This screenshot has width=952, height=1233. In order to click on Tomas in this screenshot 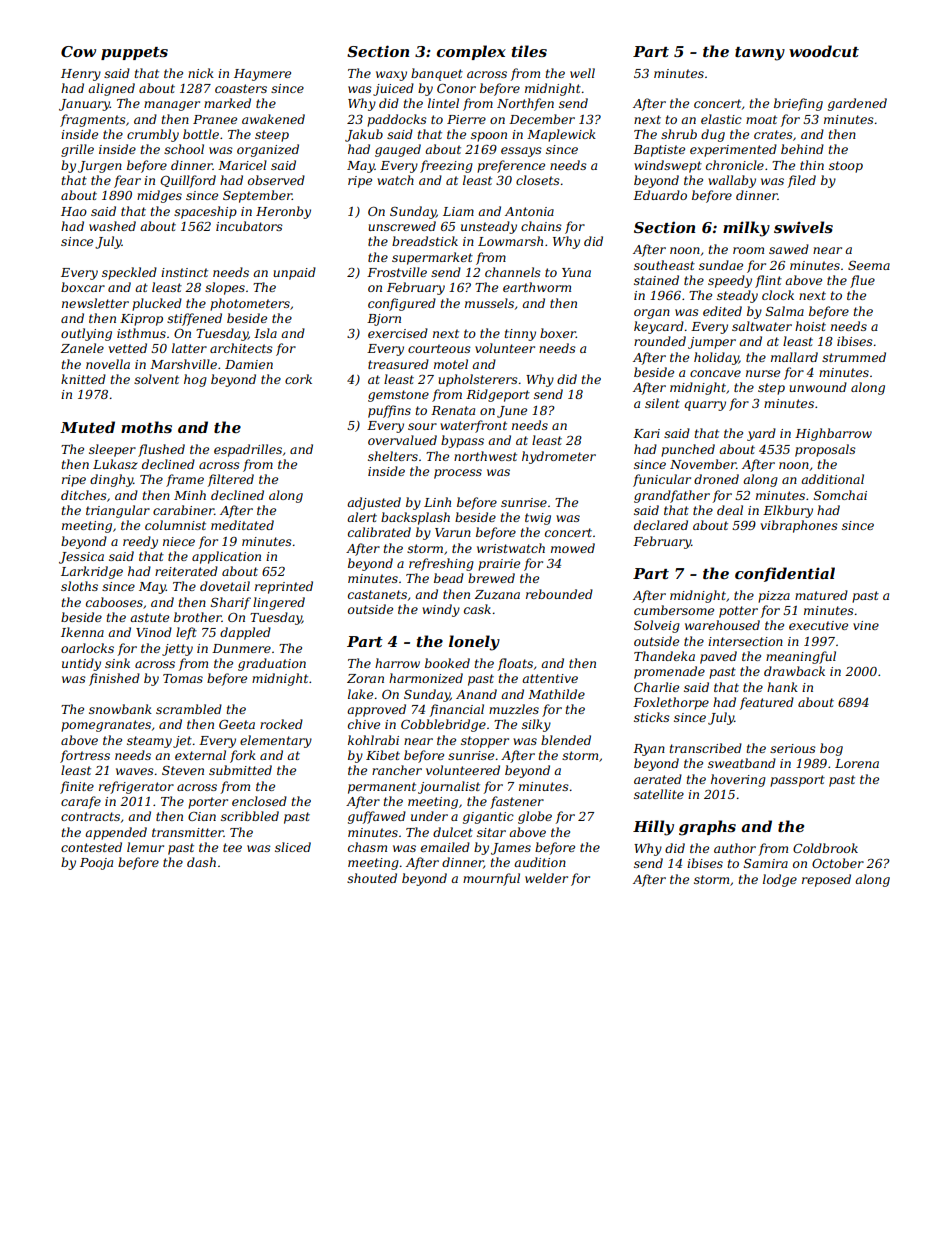, I will do `click(183, 678)`.
